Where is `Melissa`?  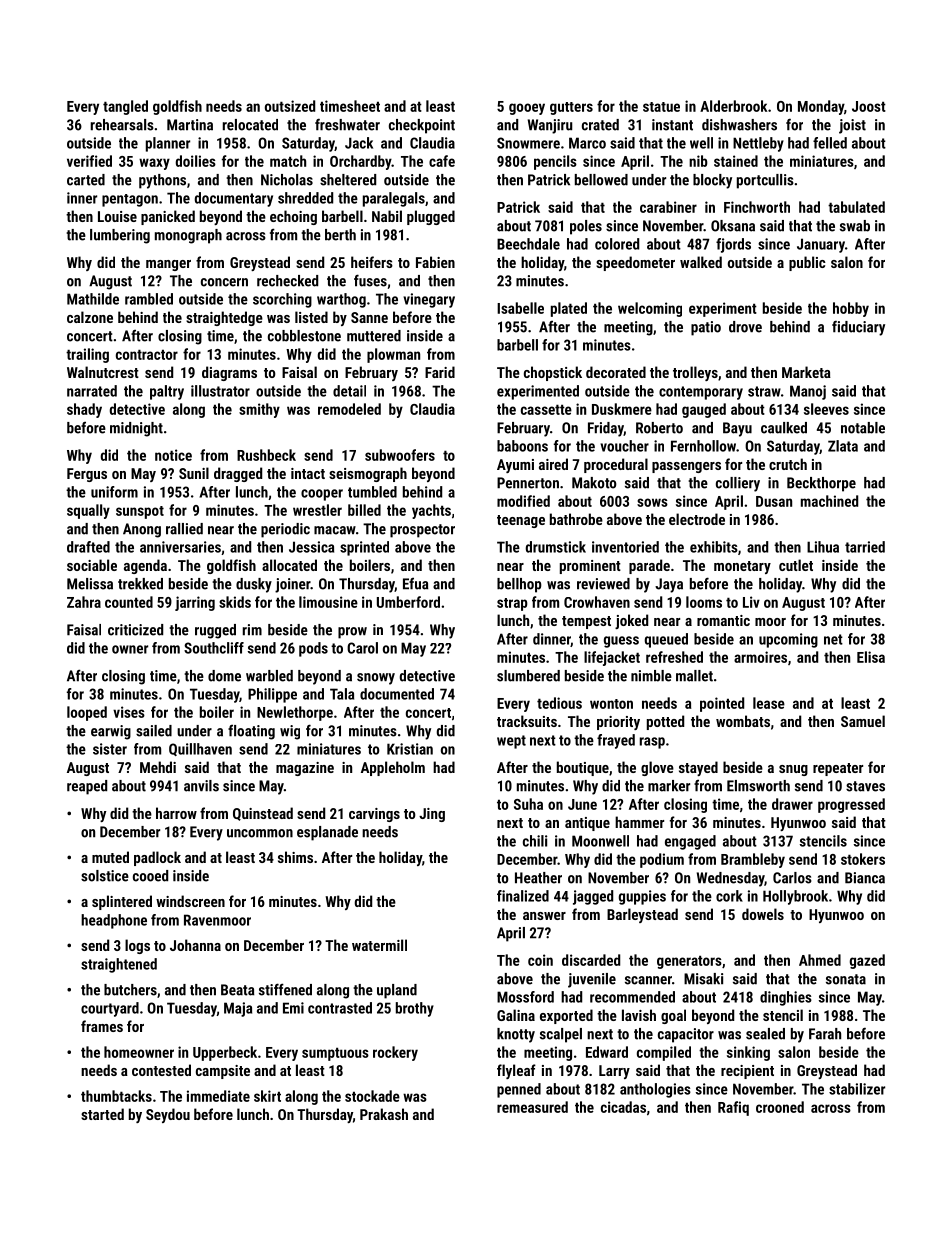
Melissa is located at coordinates (90, 584).
